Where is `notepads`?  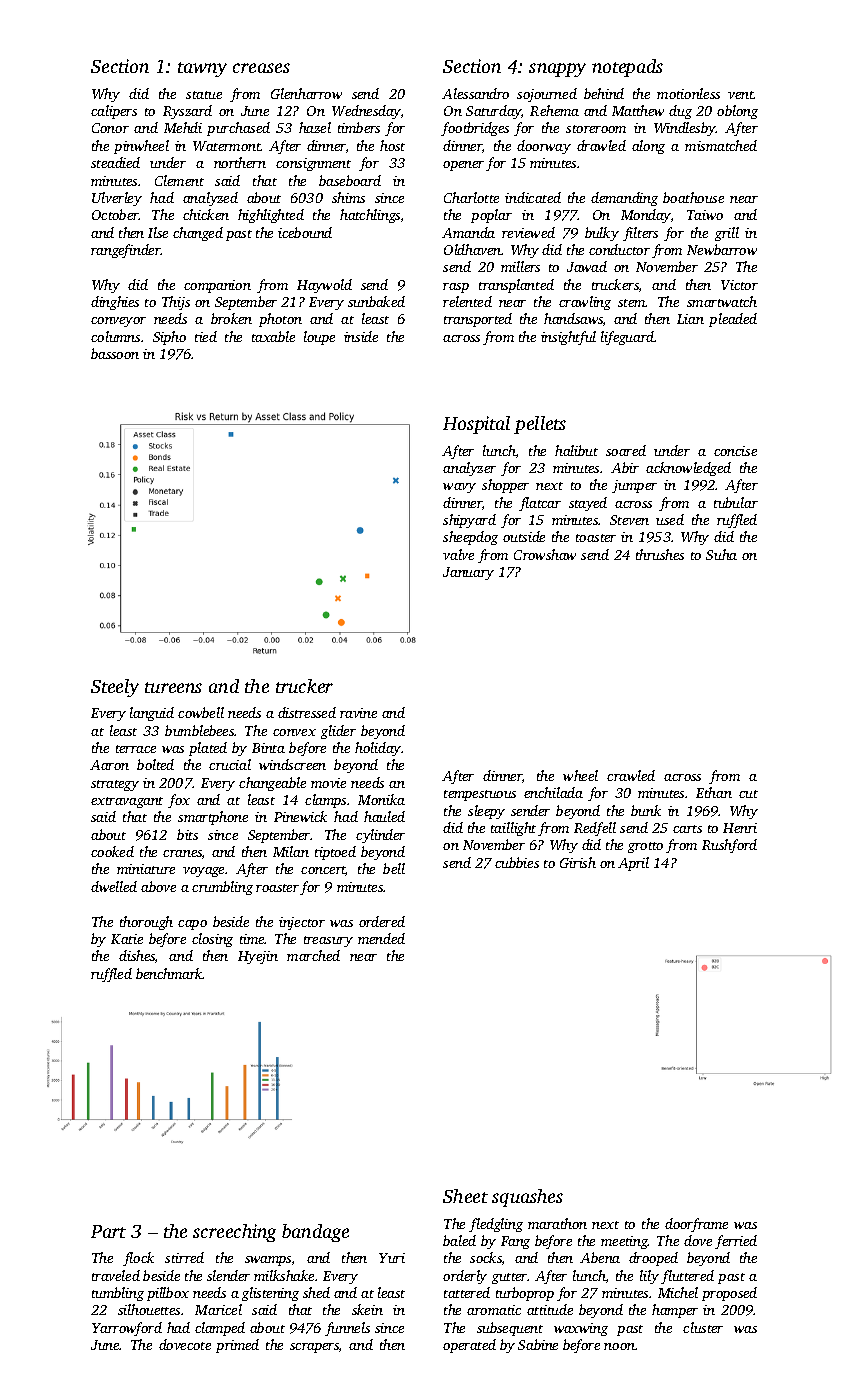 notepads is located at coordinates (627, 68).
